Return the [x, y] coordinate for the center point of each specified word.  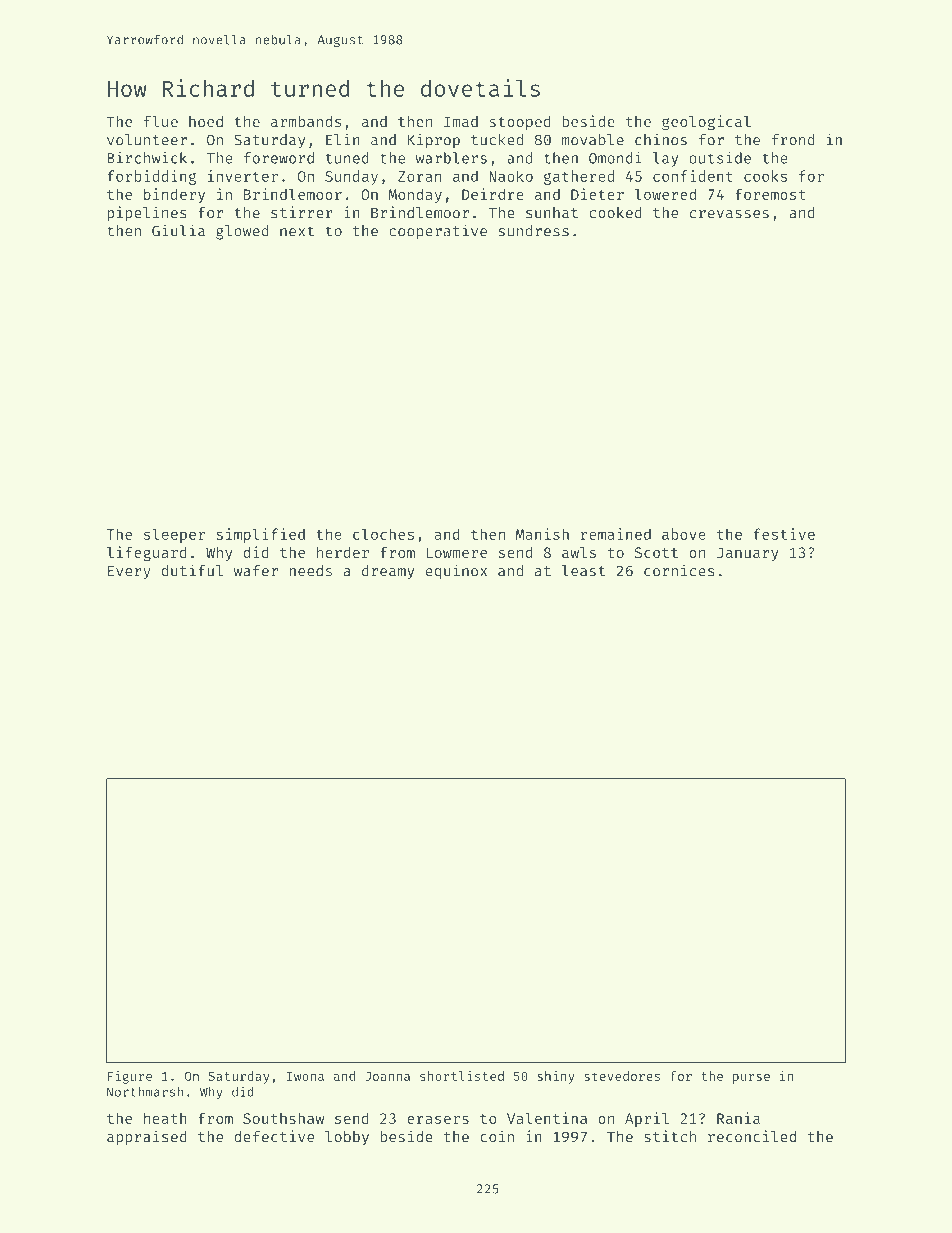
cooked [616, 213]
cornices [679, 570]
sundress [534, 231]
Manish [542, 534]
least [583, 571]
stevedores [622, 1076]
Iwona [305, 1076]
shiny [556, 1077]
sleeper [174, 535]
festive [784, 534]
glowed [242, 232]
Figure [130, 1077]
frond [793, 140]
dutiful [192, 570]
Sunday [351, 177]
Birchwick [147, 158]
